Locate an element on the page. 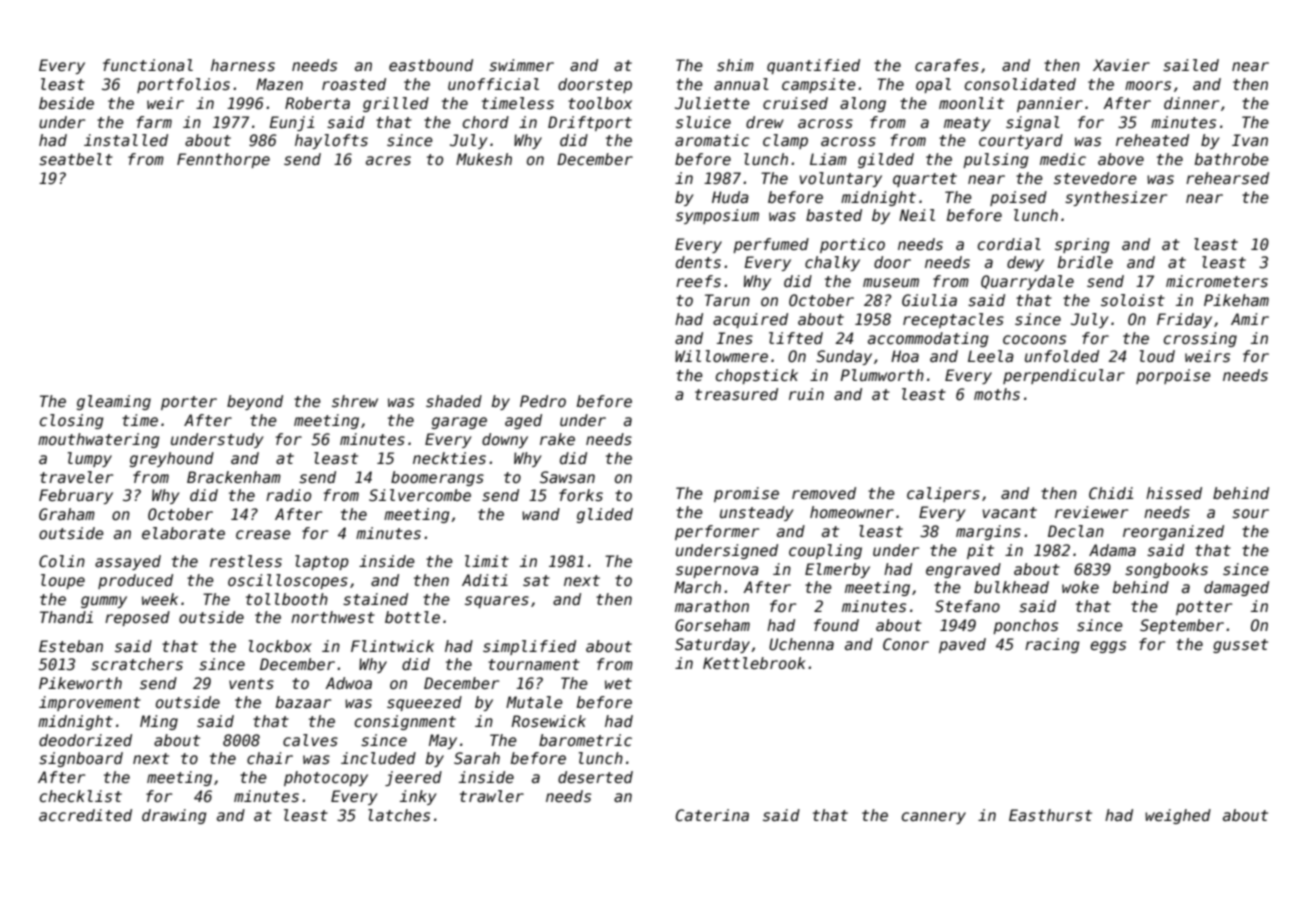  latches is located at coordinates (399, 815).
